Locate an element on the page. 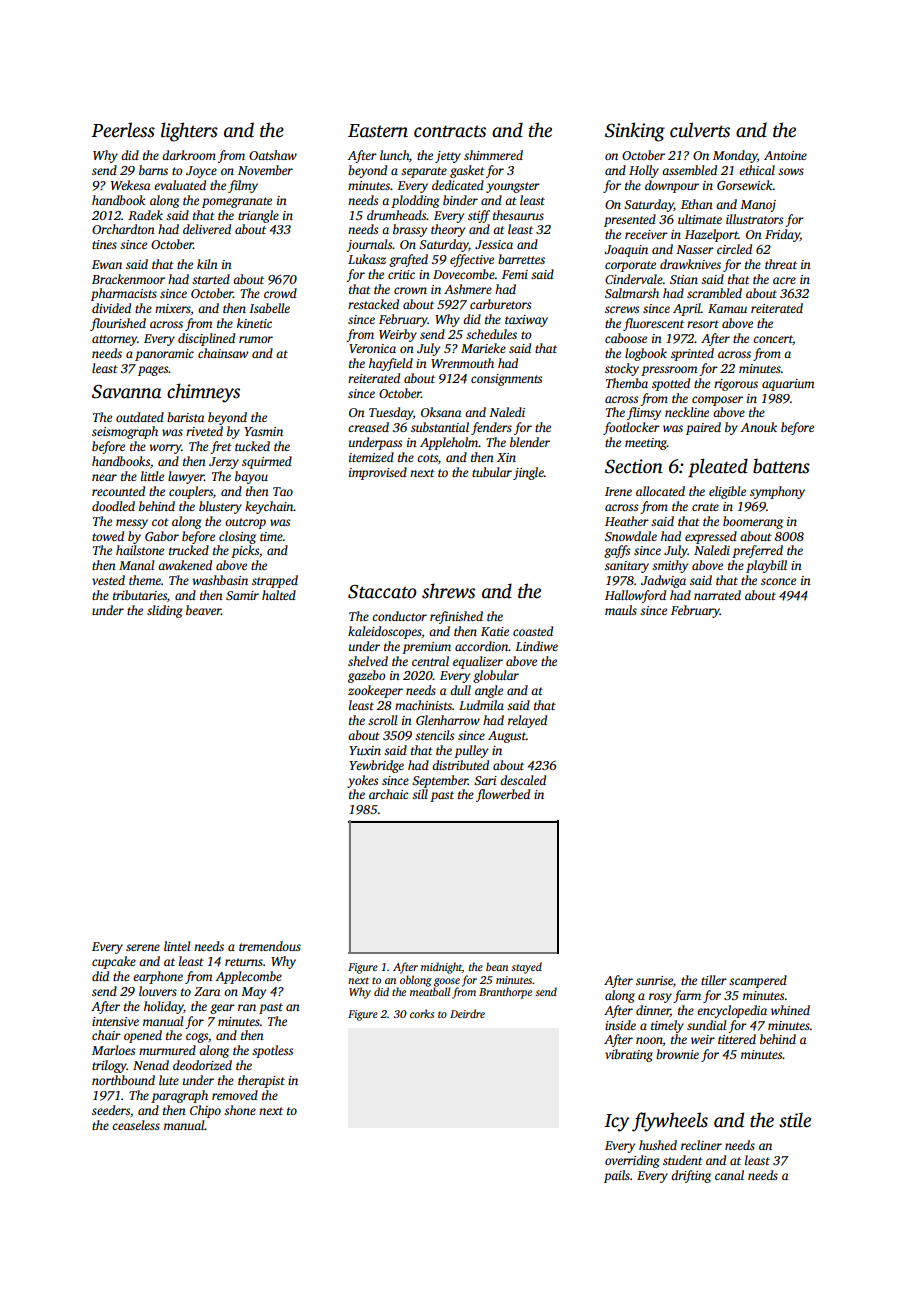 This page has width=908, height=1316. chair is located at coordinates (106, 1035).
